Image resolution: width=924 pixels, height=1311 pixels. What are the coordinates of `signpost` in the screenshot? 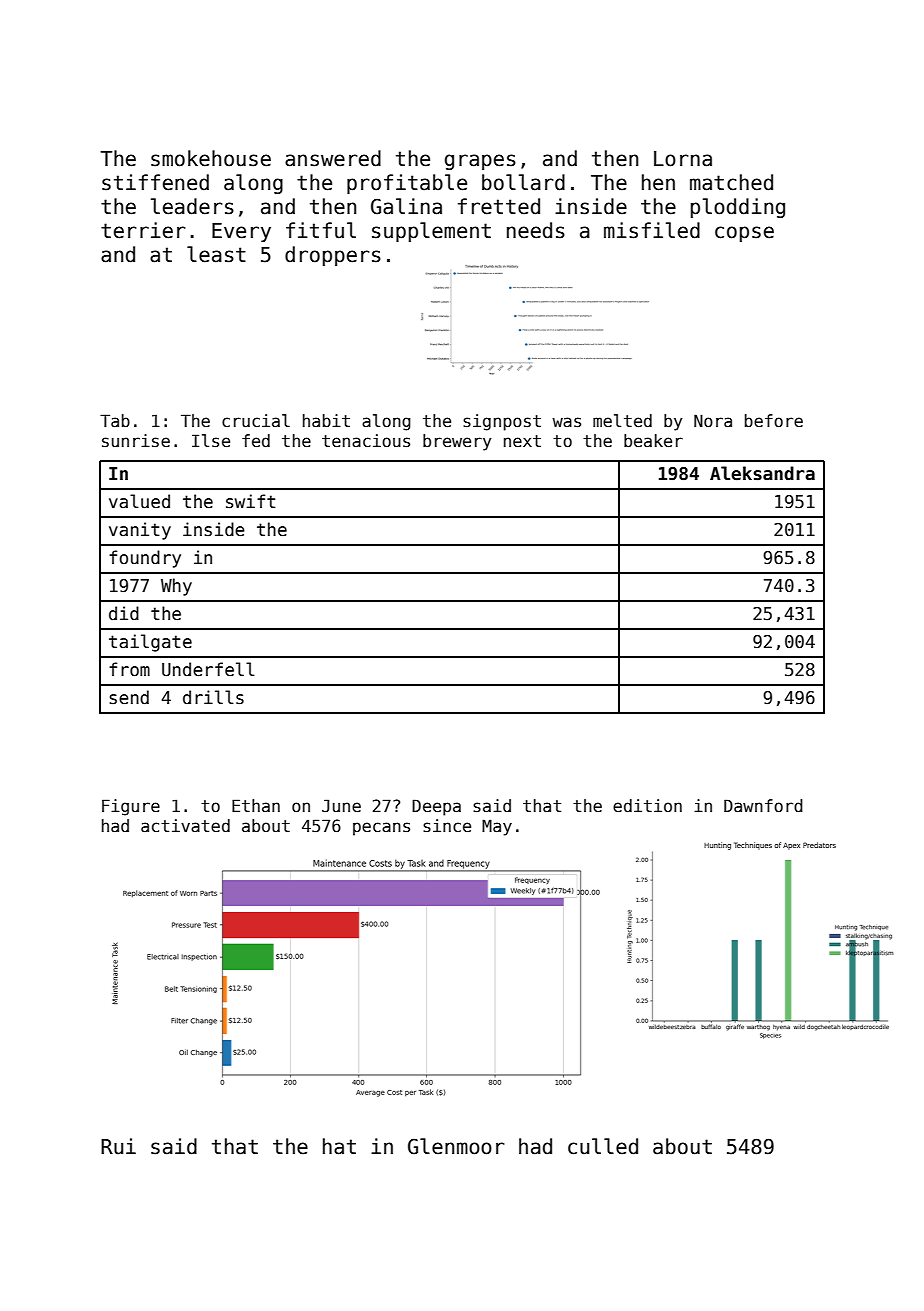 It's located at (502, 422).
